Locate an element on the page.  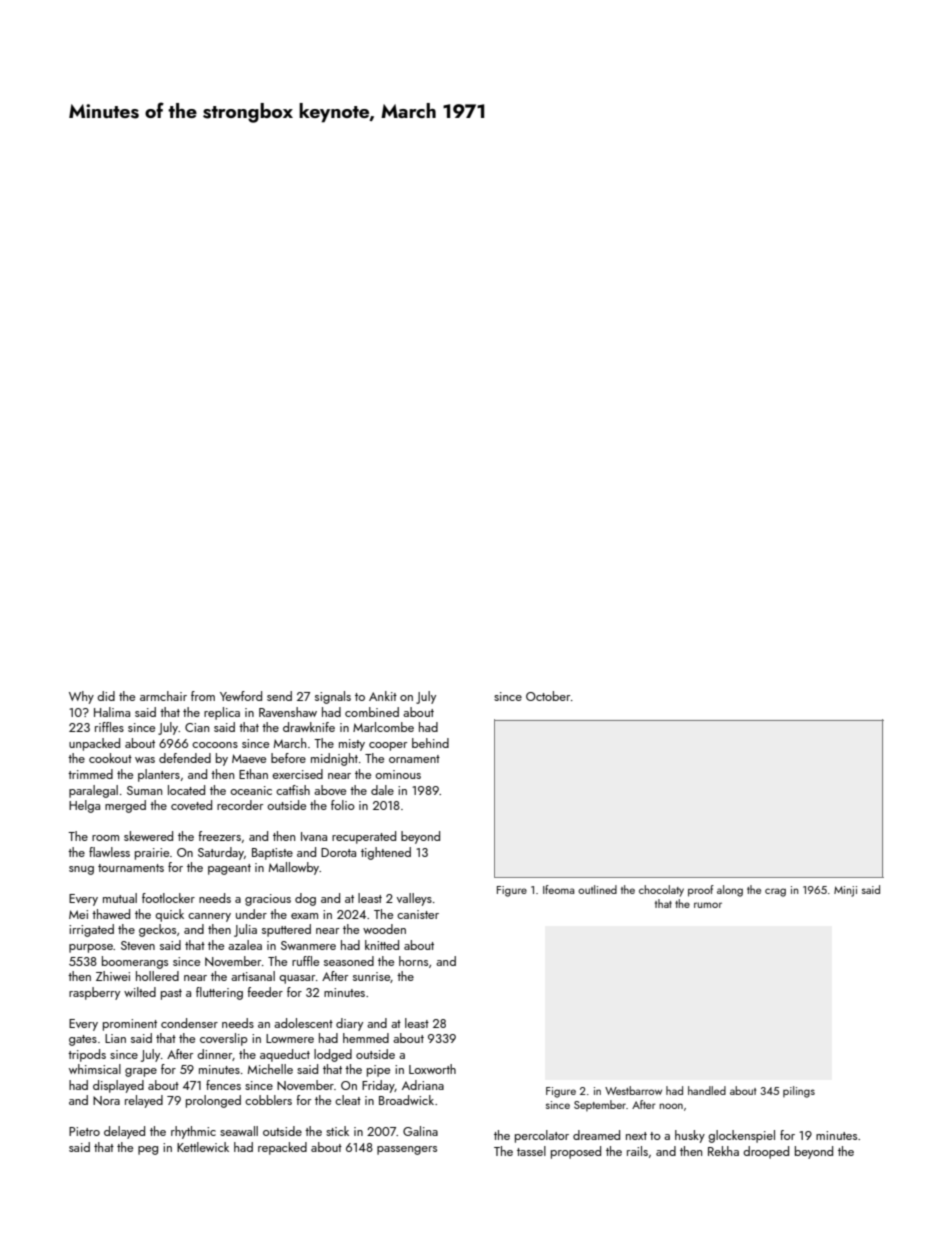
rumor is located at coordinates (708, 905).
